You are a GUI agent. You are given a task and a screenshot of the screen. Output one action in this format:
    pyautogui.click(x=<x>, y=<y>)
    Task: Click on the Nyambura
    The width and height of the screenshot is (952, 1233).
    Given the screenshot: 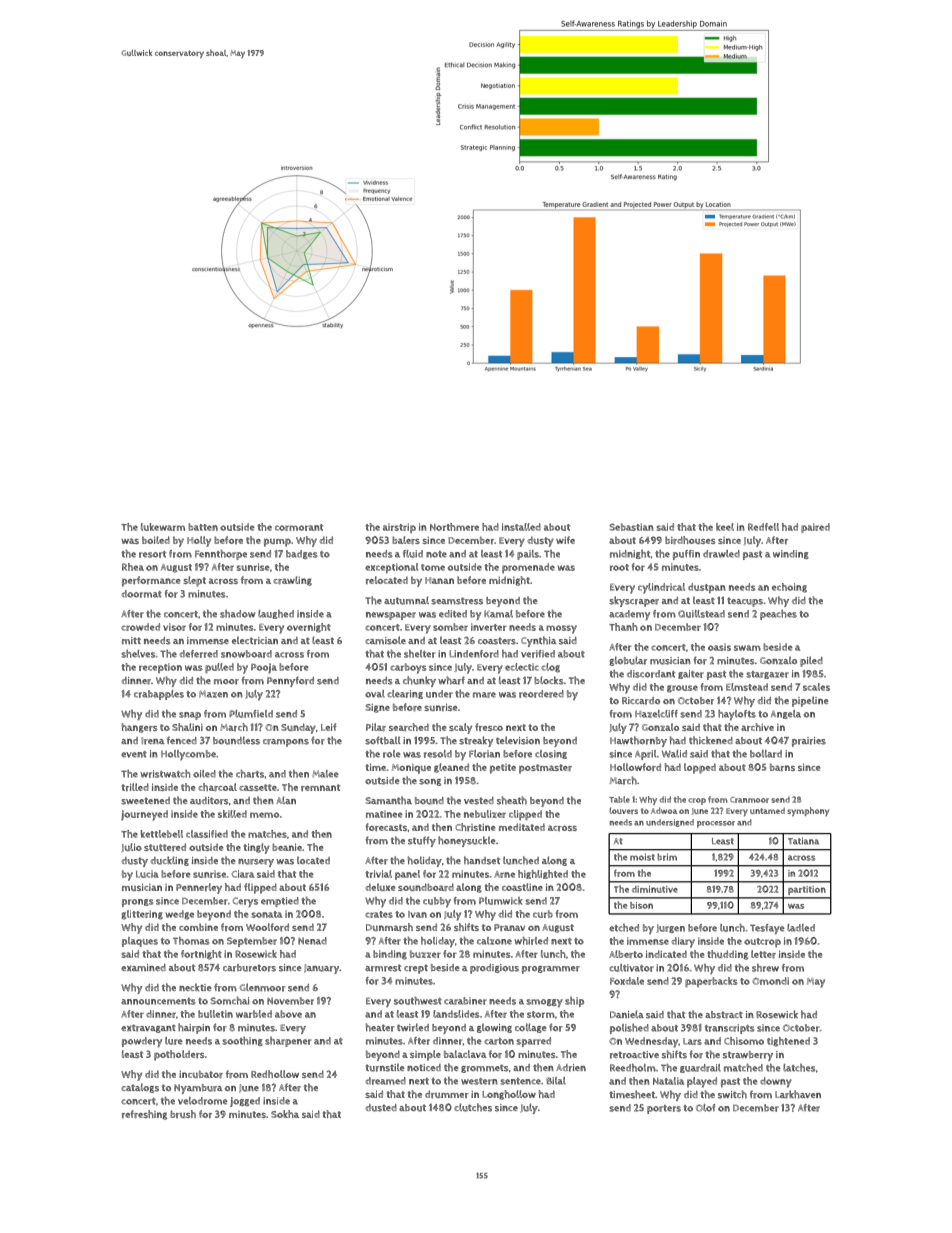 What is the action you would take?
    pyautogui.click(x=198, y=1089)
